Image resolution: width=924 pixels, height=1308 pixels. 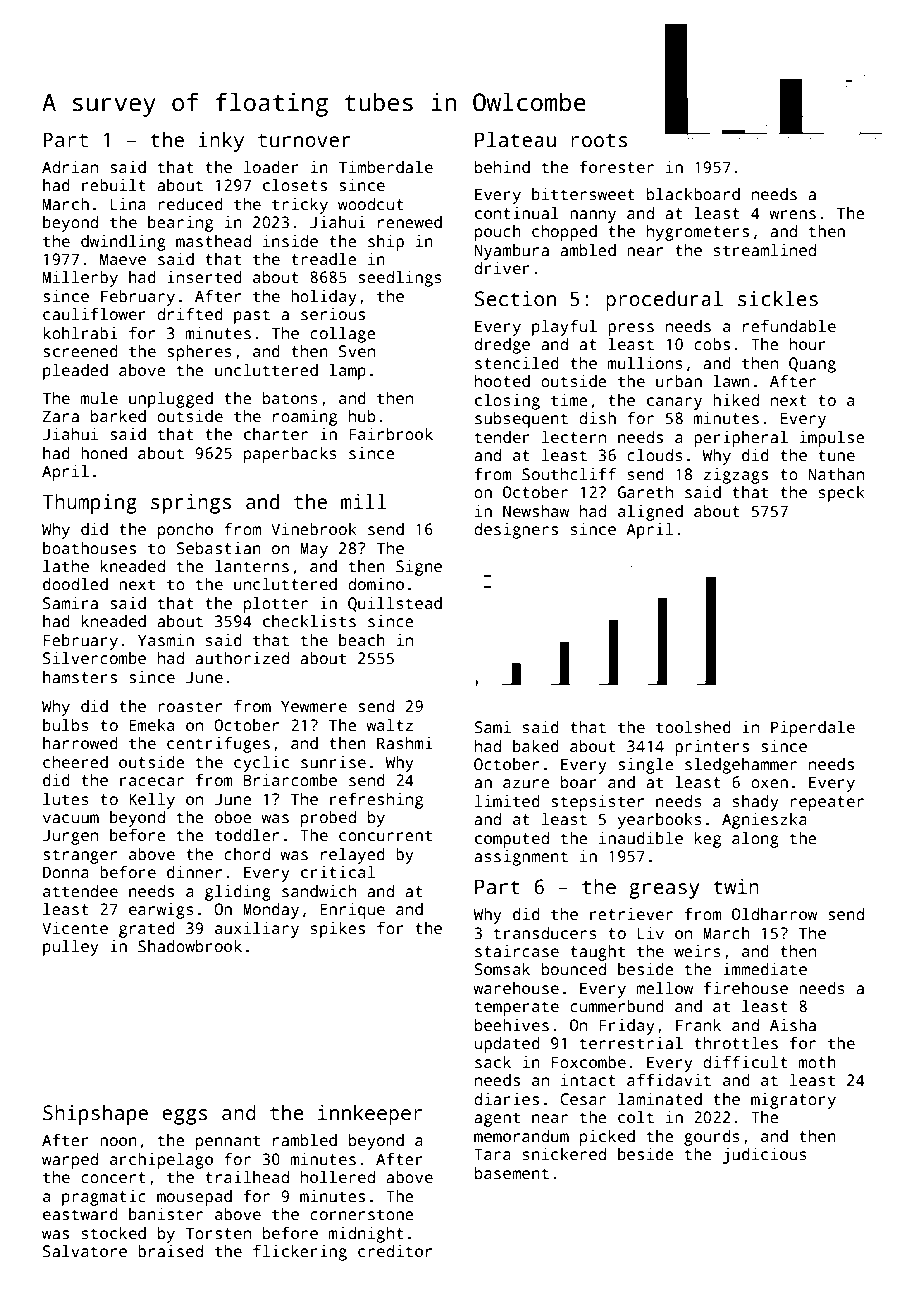 I want to click on trailhead, so click(x=247, y=1177).
